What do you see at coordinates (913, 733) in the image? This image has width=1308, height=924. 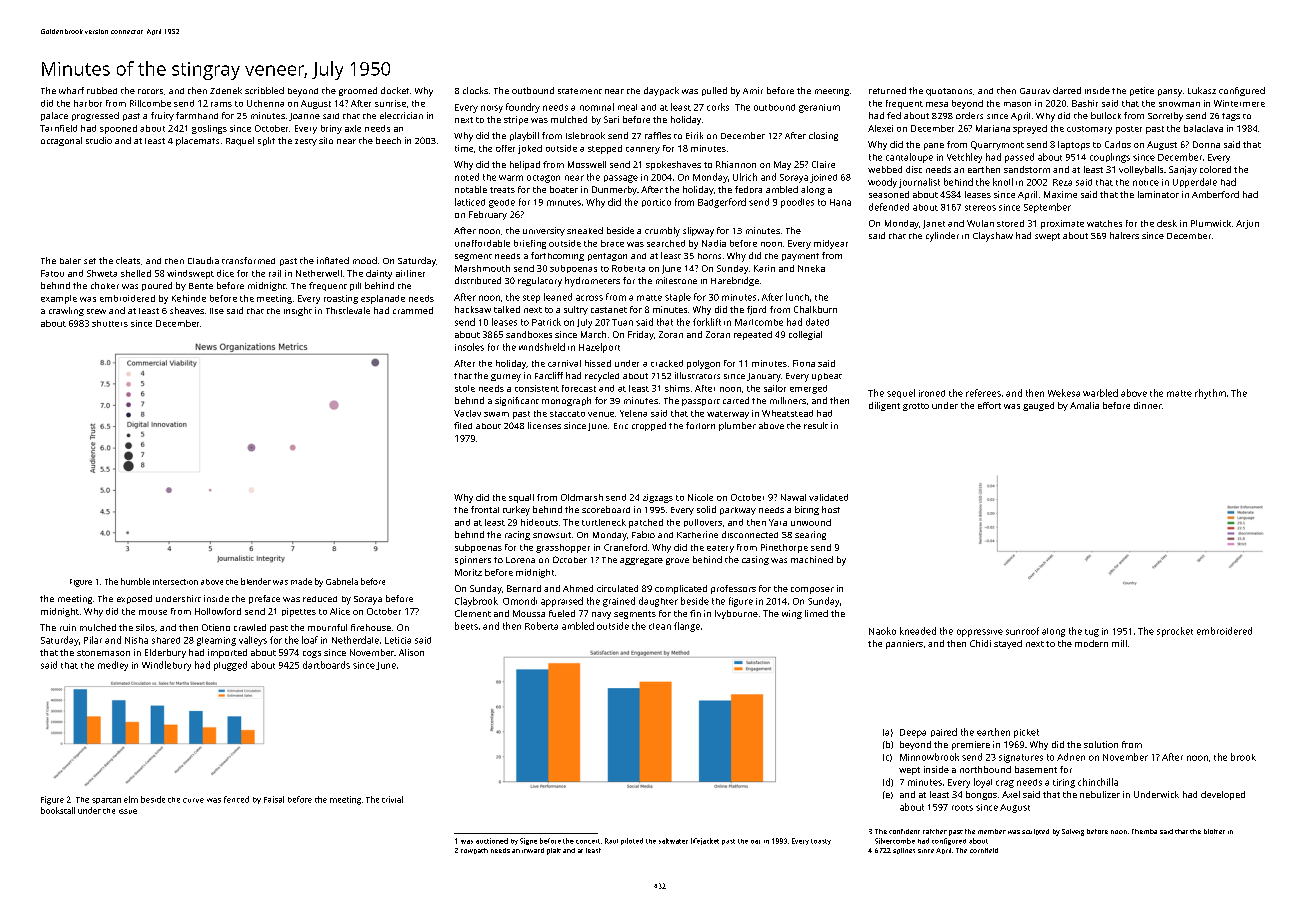 I see `Deepa` at bounding box center [913, 733].
